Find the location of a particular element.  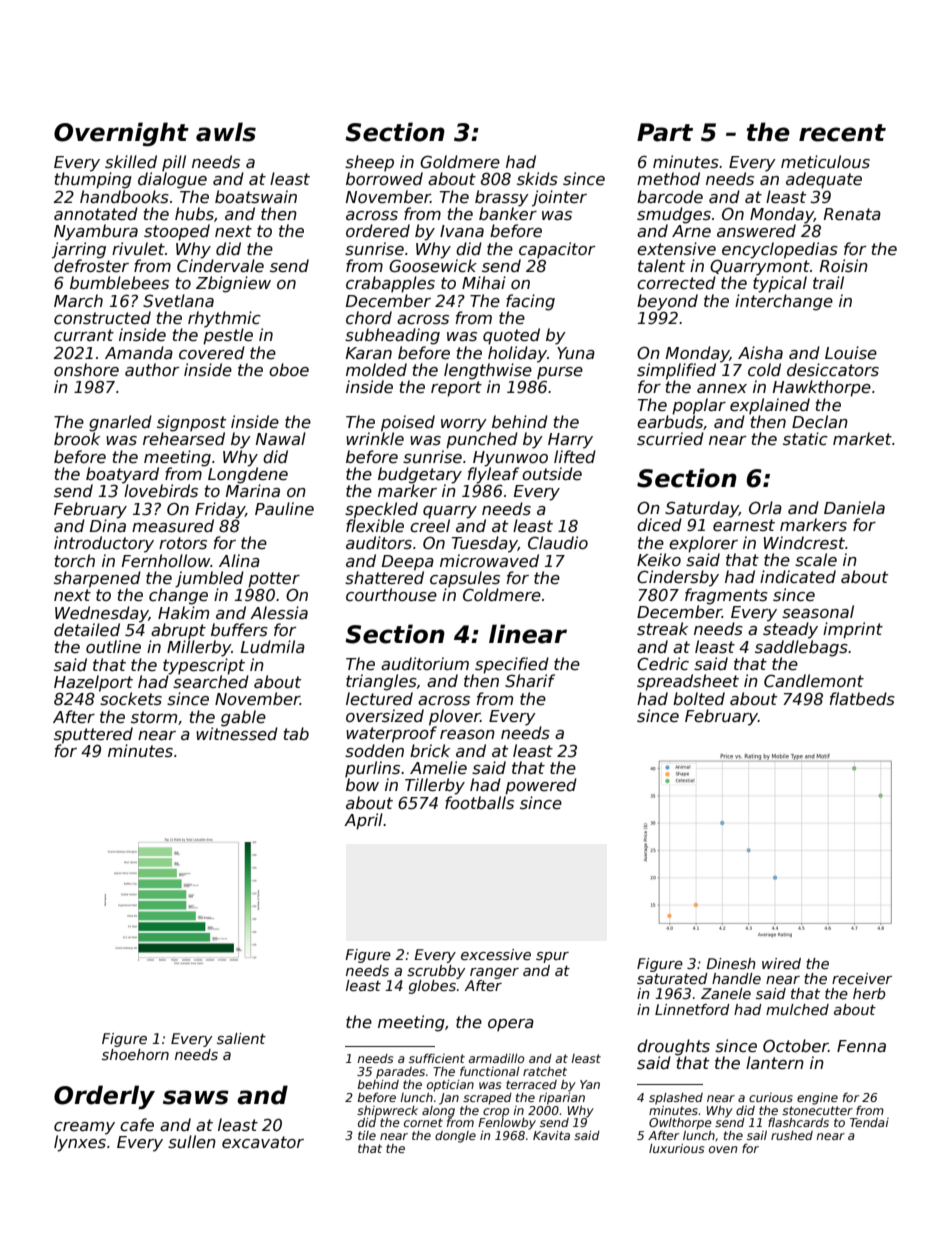

onshore is located at coordinates (86, 370).
